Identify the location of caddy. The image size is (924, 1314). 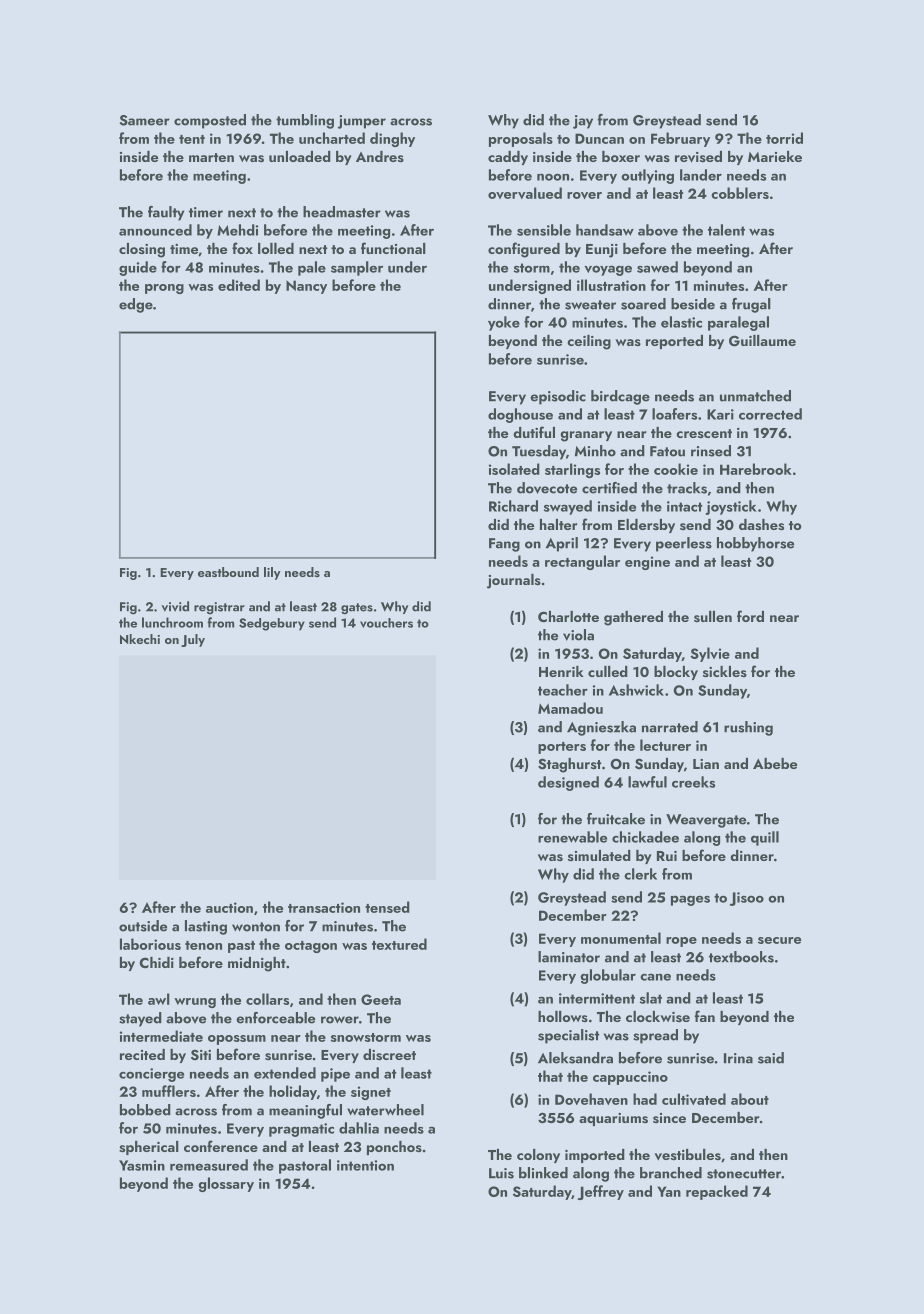
(508, 158).
